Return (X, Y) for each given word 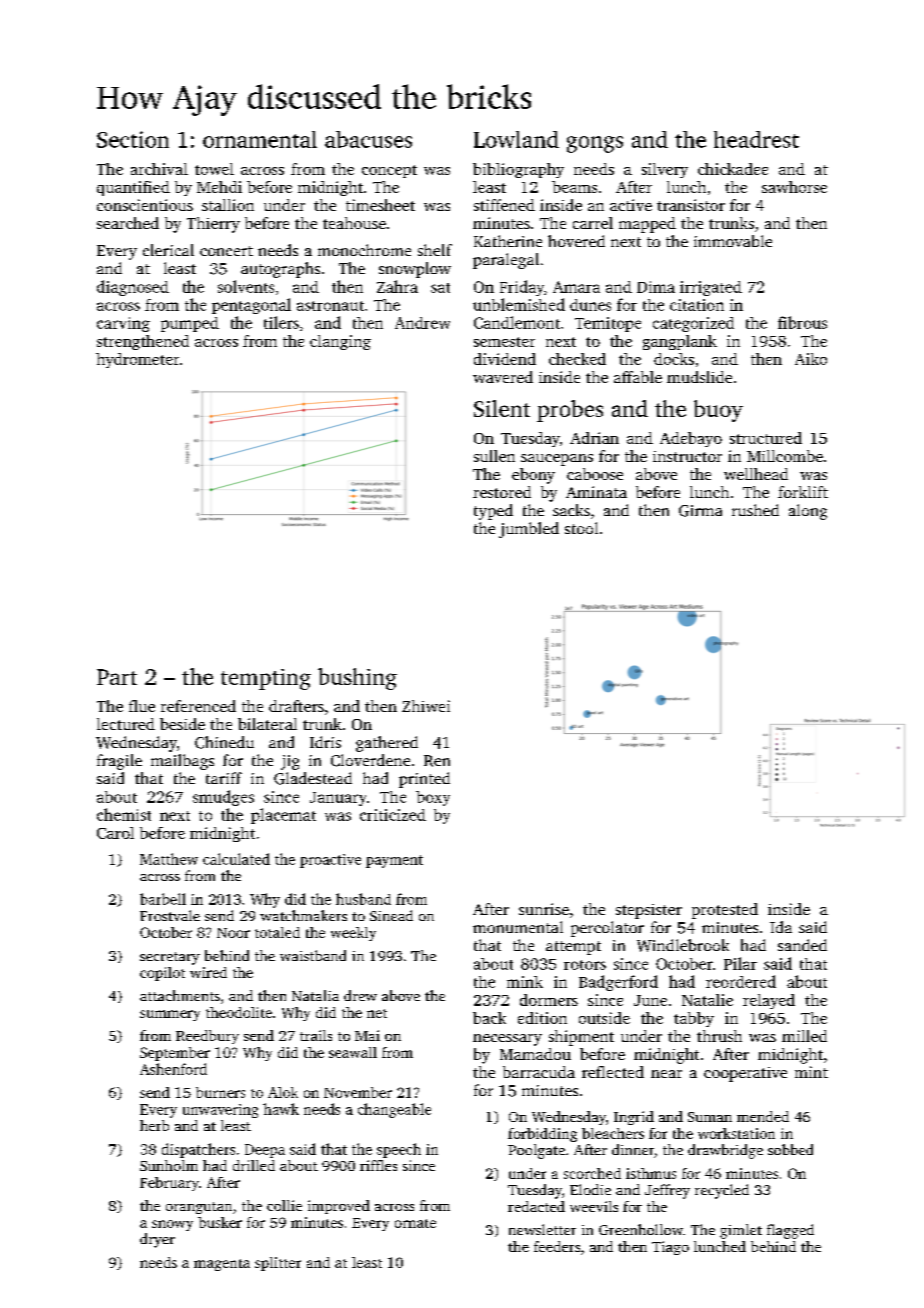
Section (133, 139)
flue (142, 706)
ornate (415, 1223)
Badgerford (618, 983)
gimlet (741, 1231)
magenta (222, 1265)
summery (170, 1015)
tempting (266, 679)
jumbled (529, 530)
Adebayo (691, 439)
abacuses (368, 139)
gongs (595, 144)
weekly (353, 934)
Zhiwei (426, 706)
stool (581, 528)
